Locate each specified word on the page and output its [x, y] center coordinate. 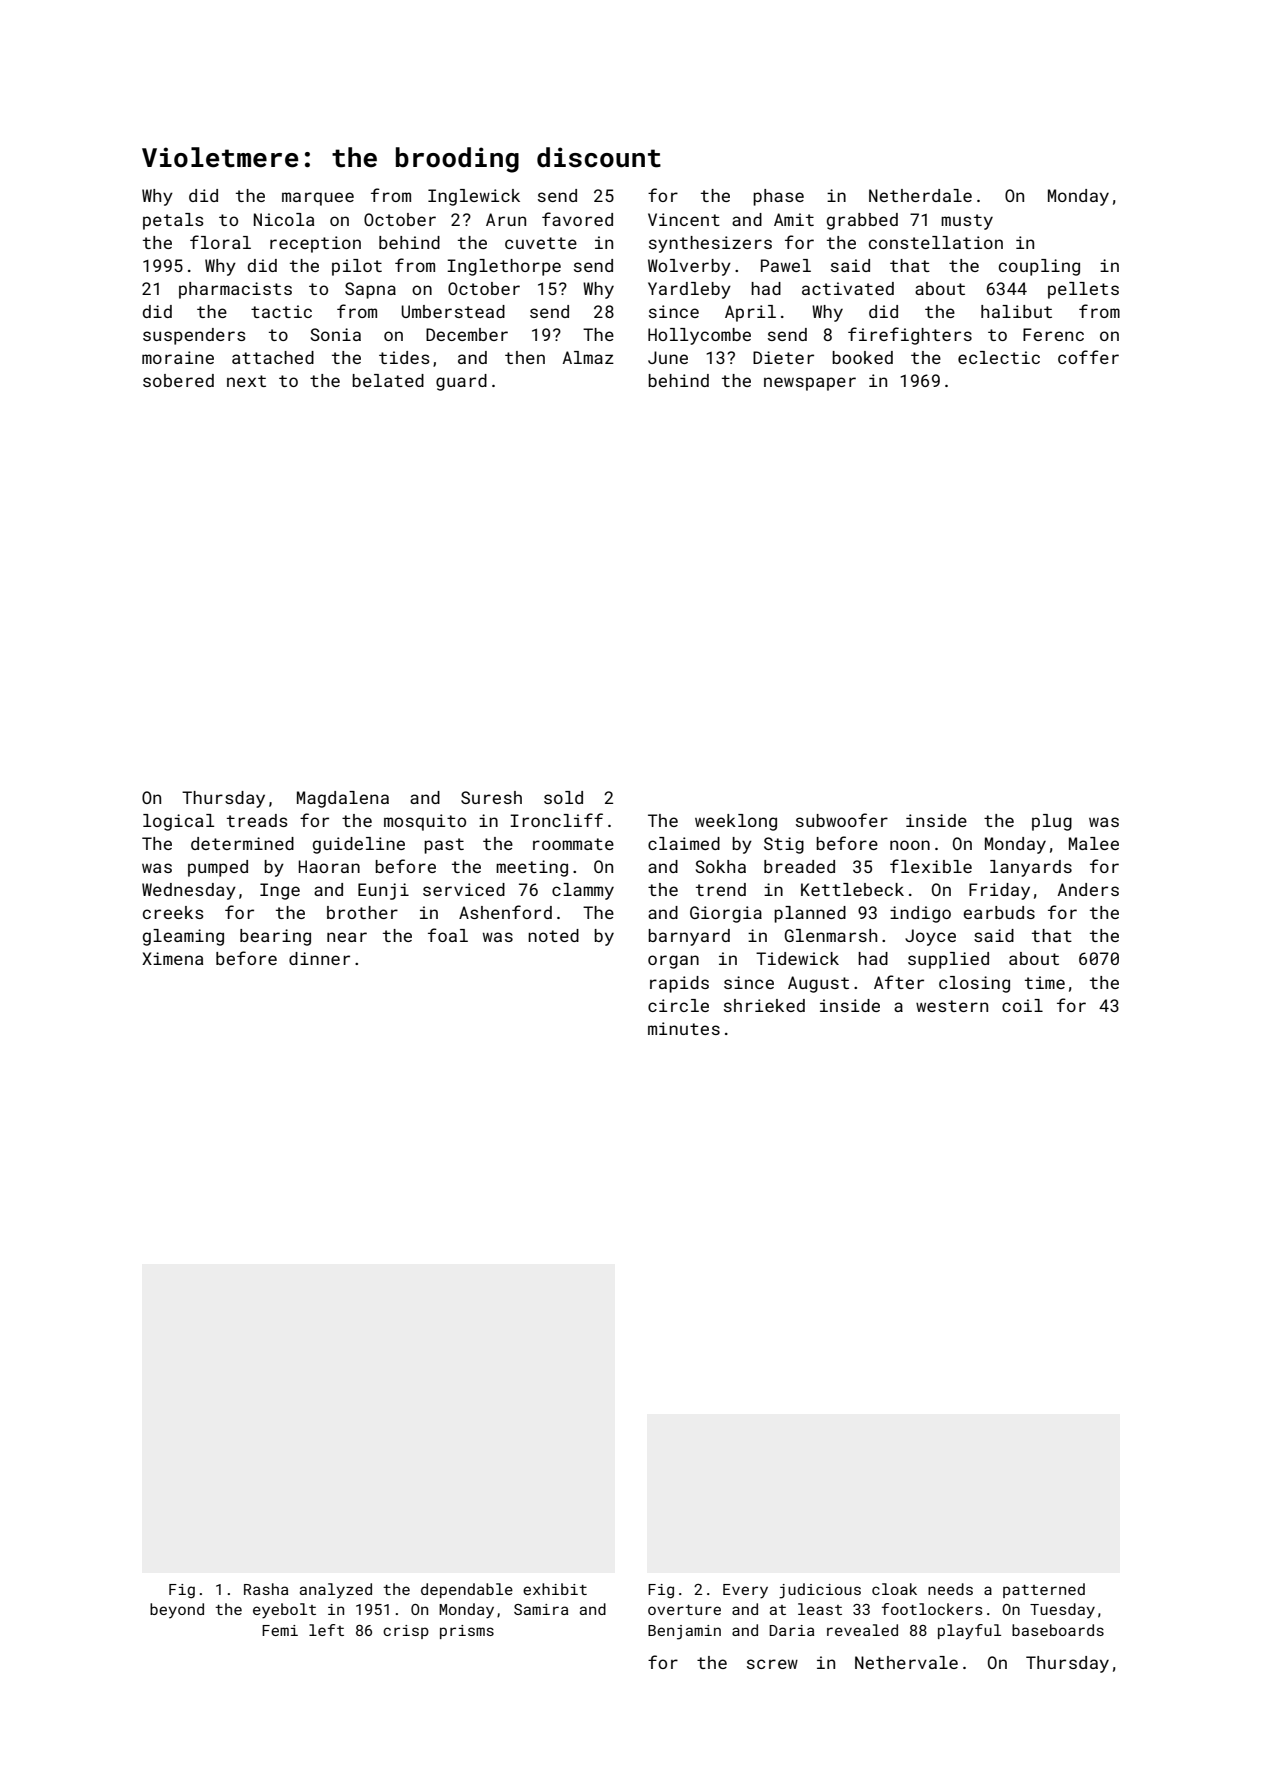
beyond [177, 1611]
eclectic [999, 357]
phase [778, 197]
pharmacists [235, 290]
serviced [464, 889]
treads [257, 820]
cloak [894, 1589]
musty [967, 222]
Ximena [172, 958]
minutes [684, 1028]
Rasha [266, 1589]
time [1045, 982]
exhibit [555, 1589]
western [952, 1006]
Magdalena [343, 799]
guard [461, 382]
